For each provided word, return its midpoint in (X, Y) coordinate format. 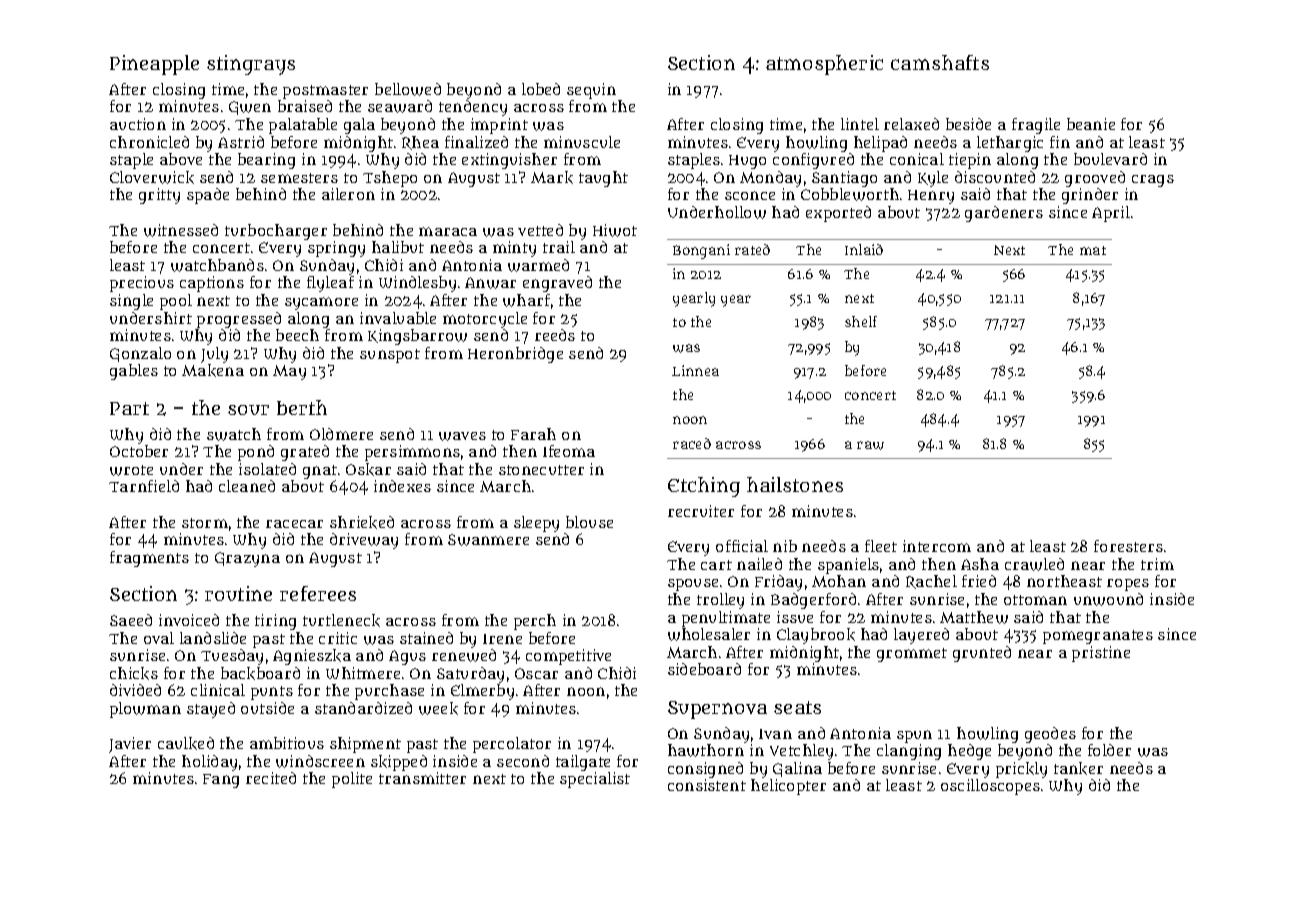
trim (1157, 564)
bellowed (408, 89)
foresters (1128, 546)
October (139, 451)
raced (692, 443)
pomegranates (1098, 637)
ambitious (287, 743)
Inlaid (864, 249)
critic (338, 638)
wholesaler (709, 634)
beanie (1091, 124)
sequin (591, 91)
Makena (213, 370)
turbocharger (276, 232)
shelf (861, 321)
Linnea (695, 370)
